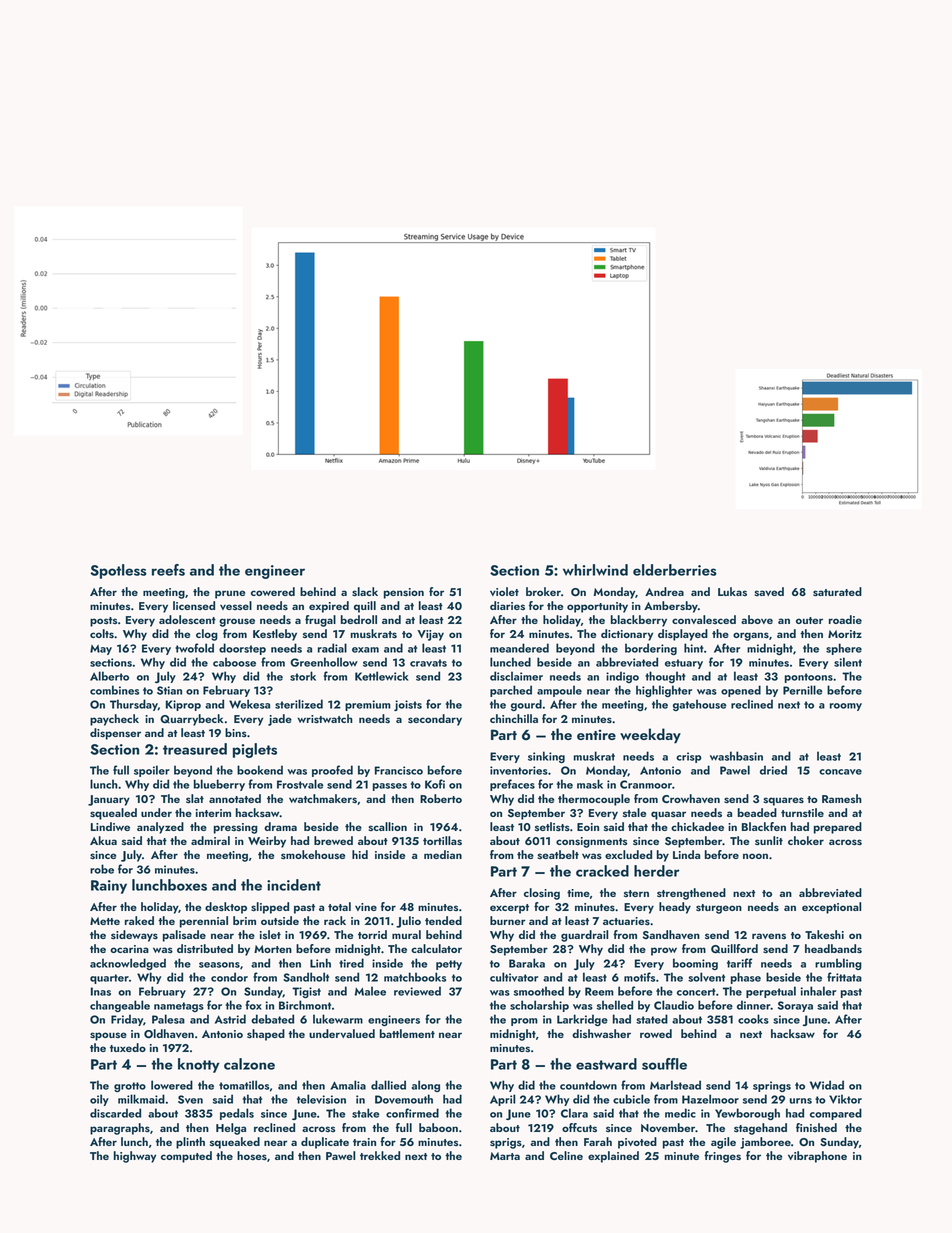 This page has width=952, height=1233. What do you see at coordinates (514, 718) in the page?
I see `chinchilla` at bounding box center [514, 718].
